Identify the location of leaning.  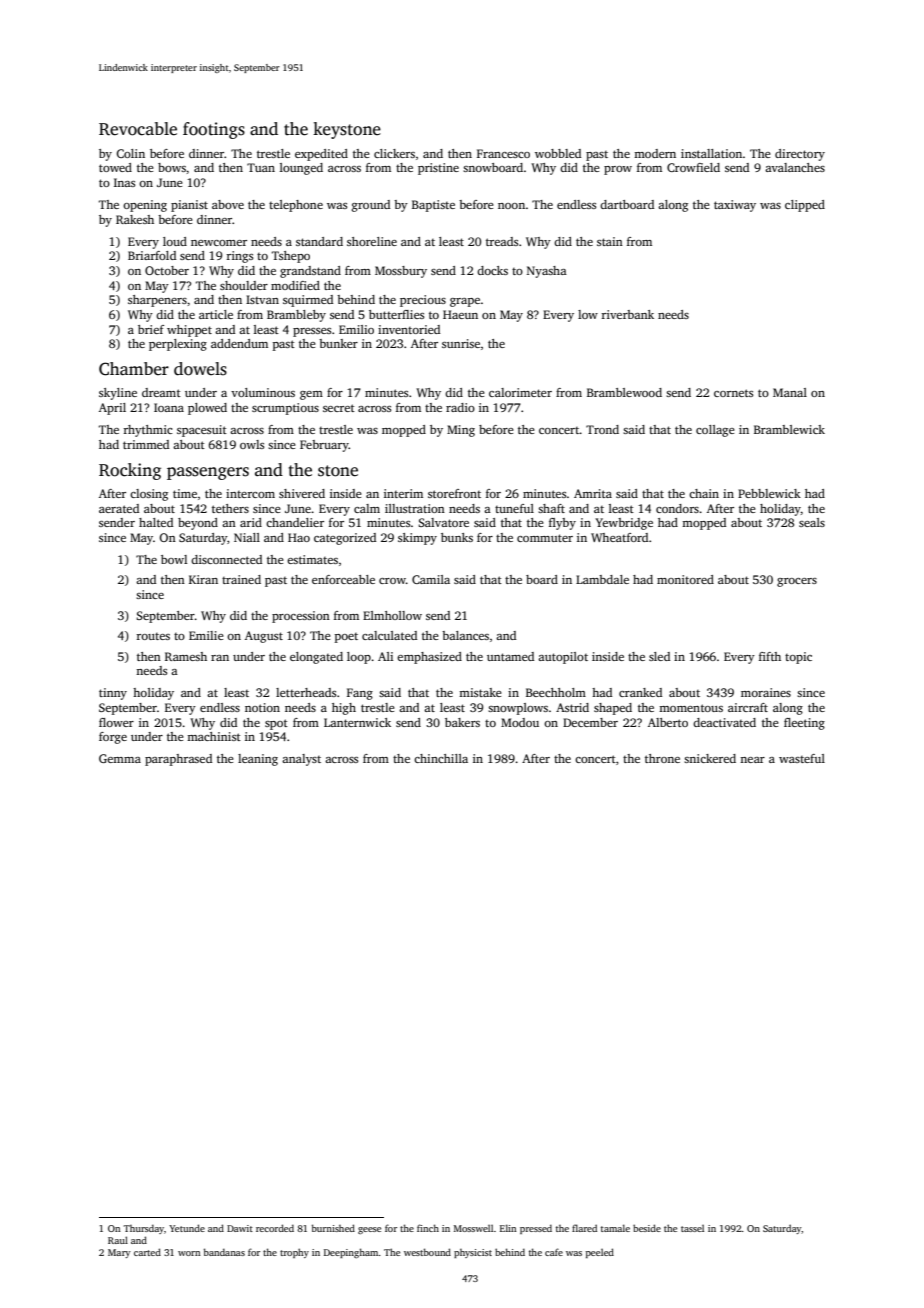
(258, 760).
